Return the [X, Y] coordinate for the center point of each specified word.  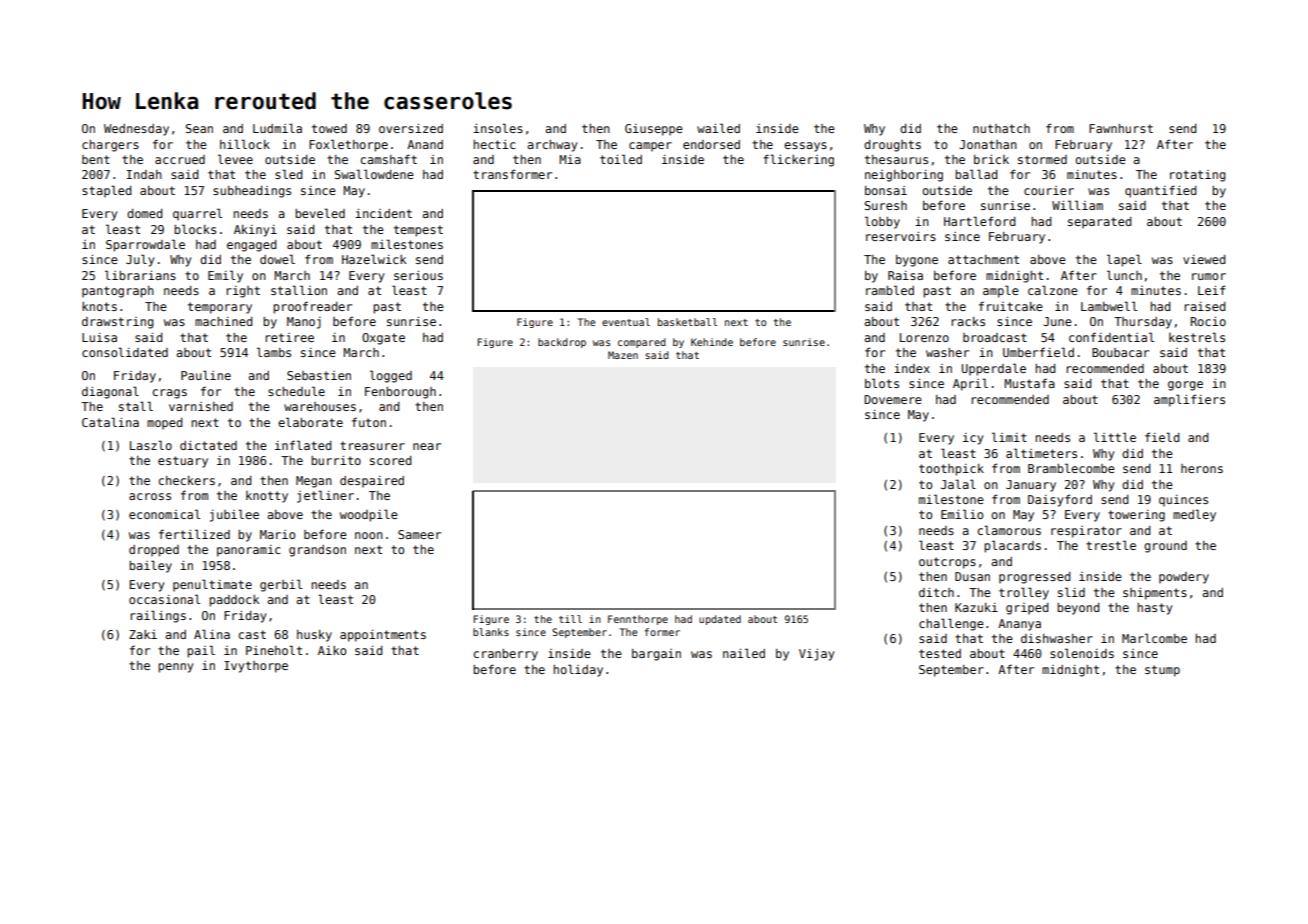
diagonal [110, 392]
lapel [1124, 260]
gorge [1185, 386]
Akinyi [255, 231]
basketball [687, 322]
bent [96, 159]
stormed [1042, 159]
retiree [289, 337]
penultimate [212, 585]
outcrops [947, 563]
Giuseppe [654, 130]
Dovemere [893, 399]
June [1057, 321]
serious [418, 275]
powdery [1184, 578]
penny [175, 668]
